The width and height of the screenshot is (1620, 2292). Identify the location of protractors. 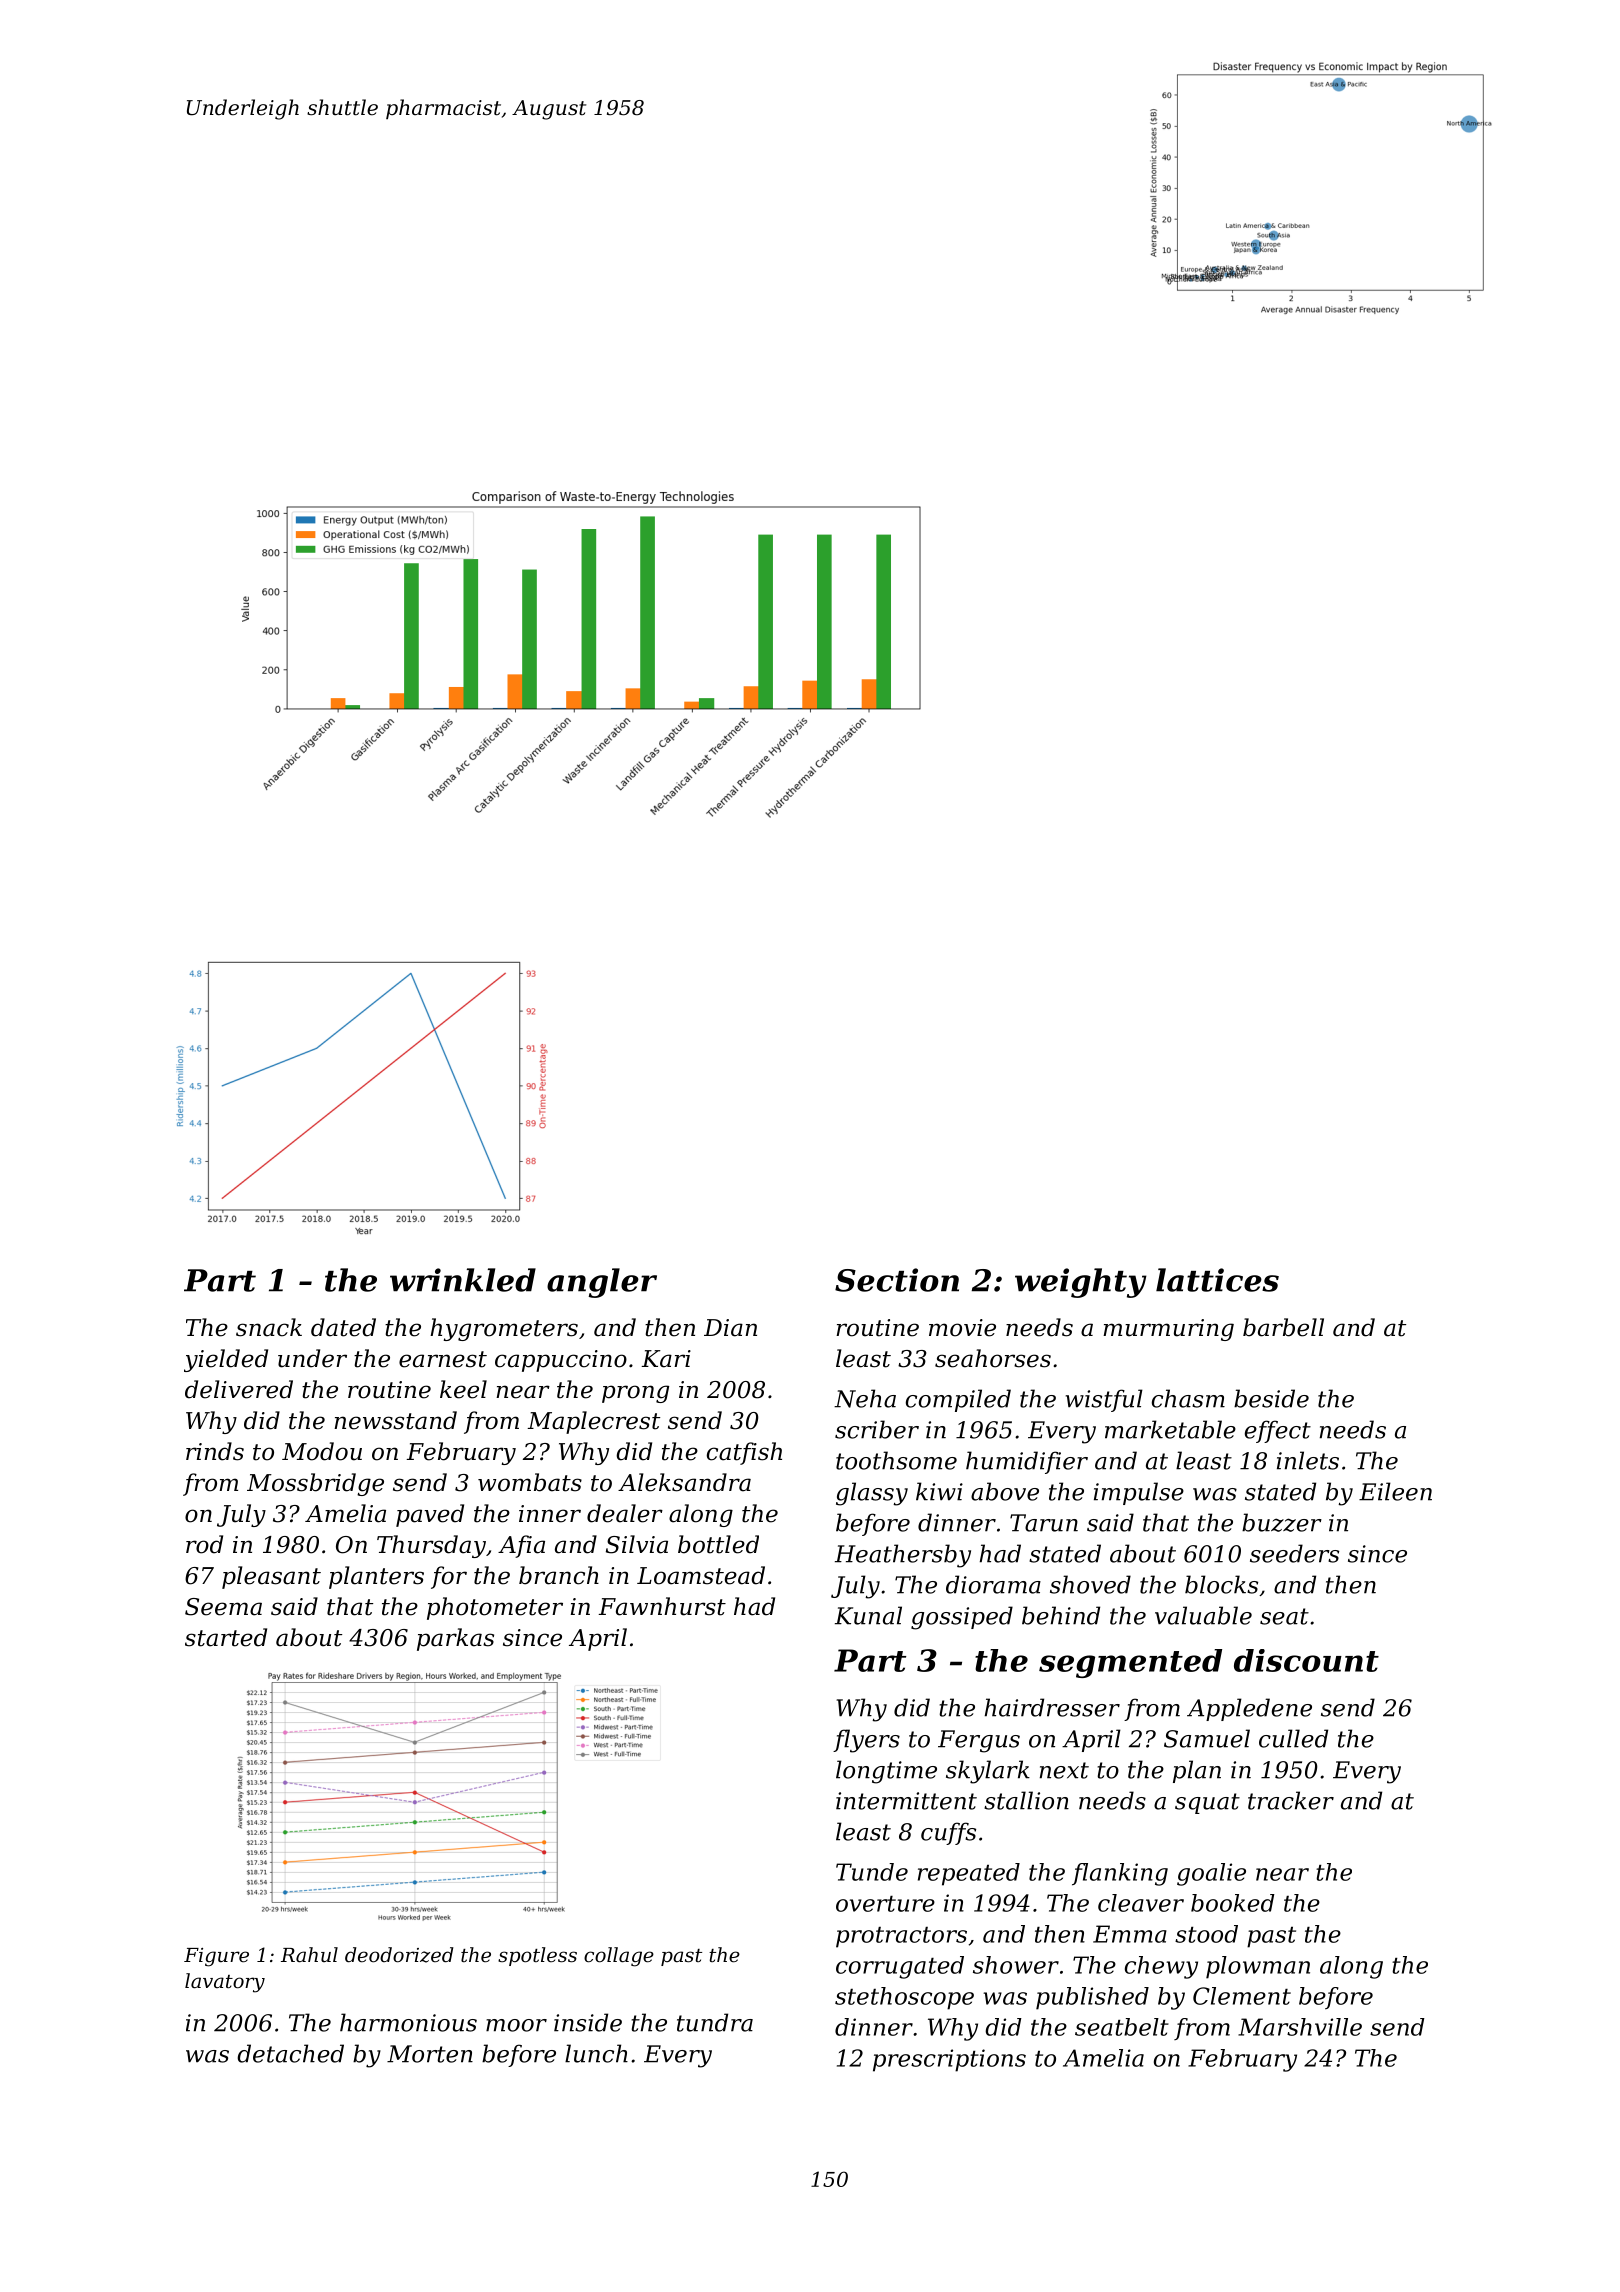
(901, 1937).
